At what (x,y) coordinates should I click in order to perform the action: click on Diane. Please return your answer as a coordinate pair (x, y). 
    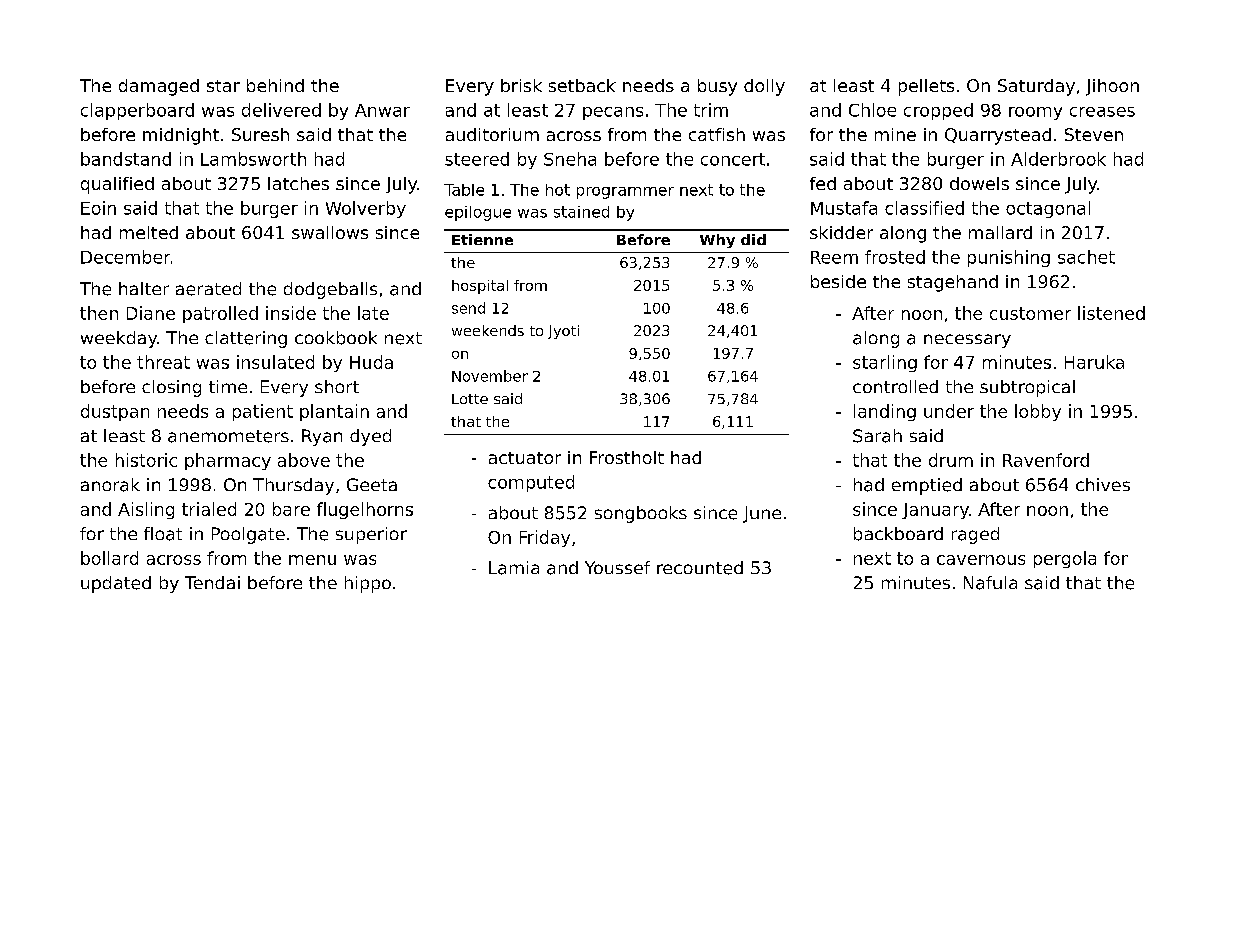
    Looking at the image, I should click on (151, 313).
